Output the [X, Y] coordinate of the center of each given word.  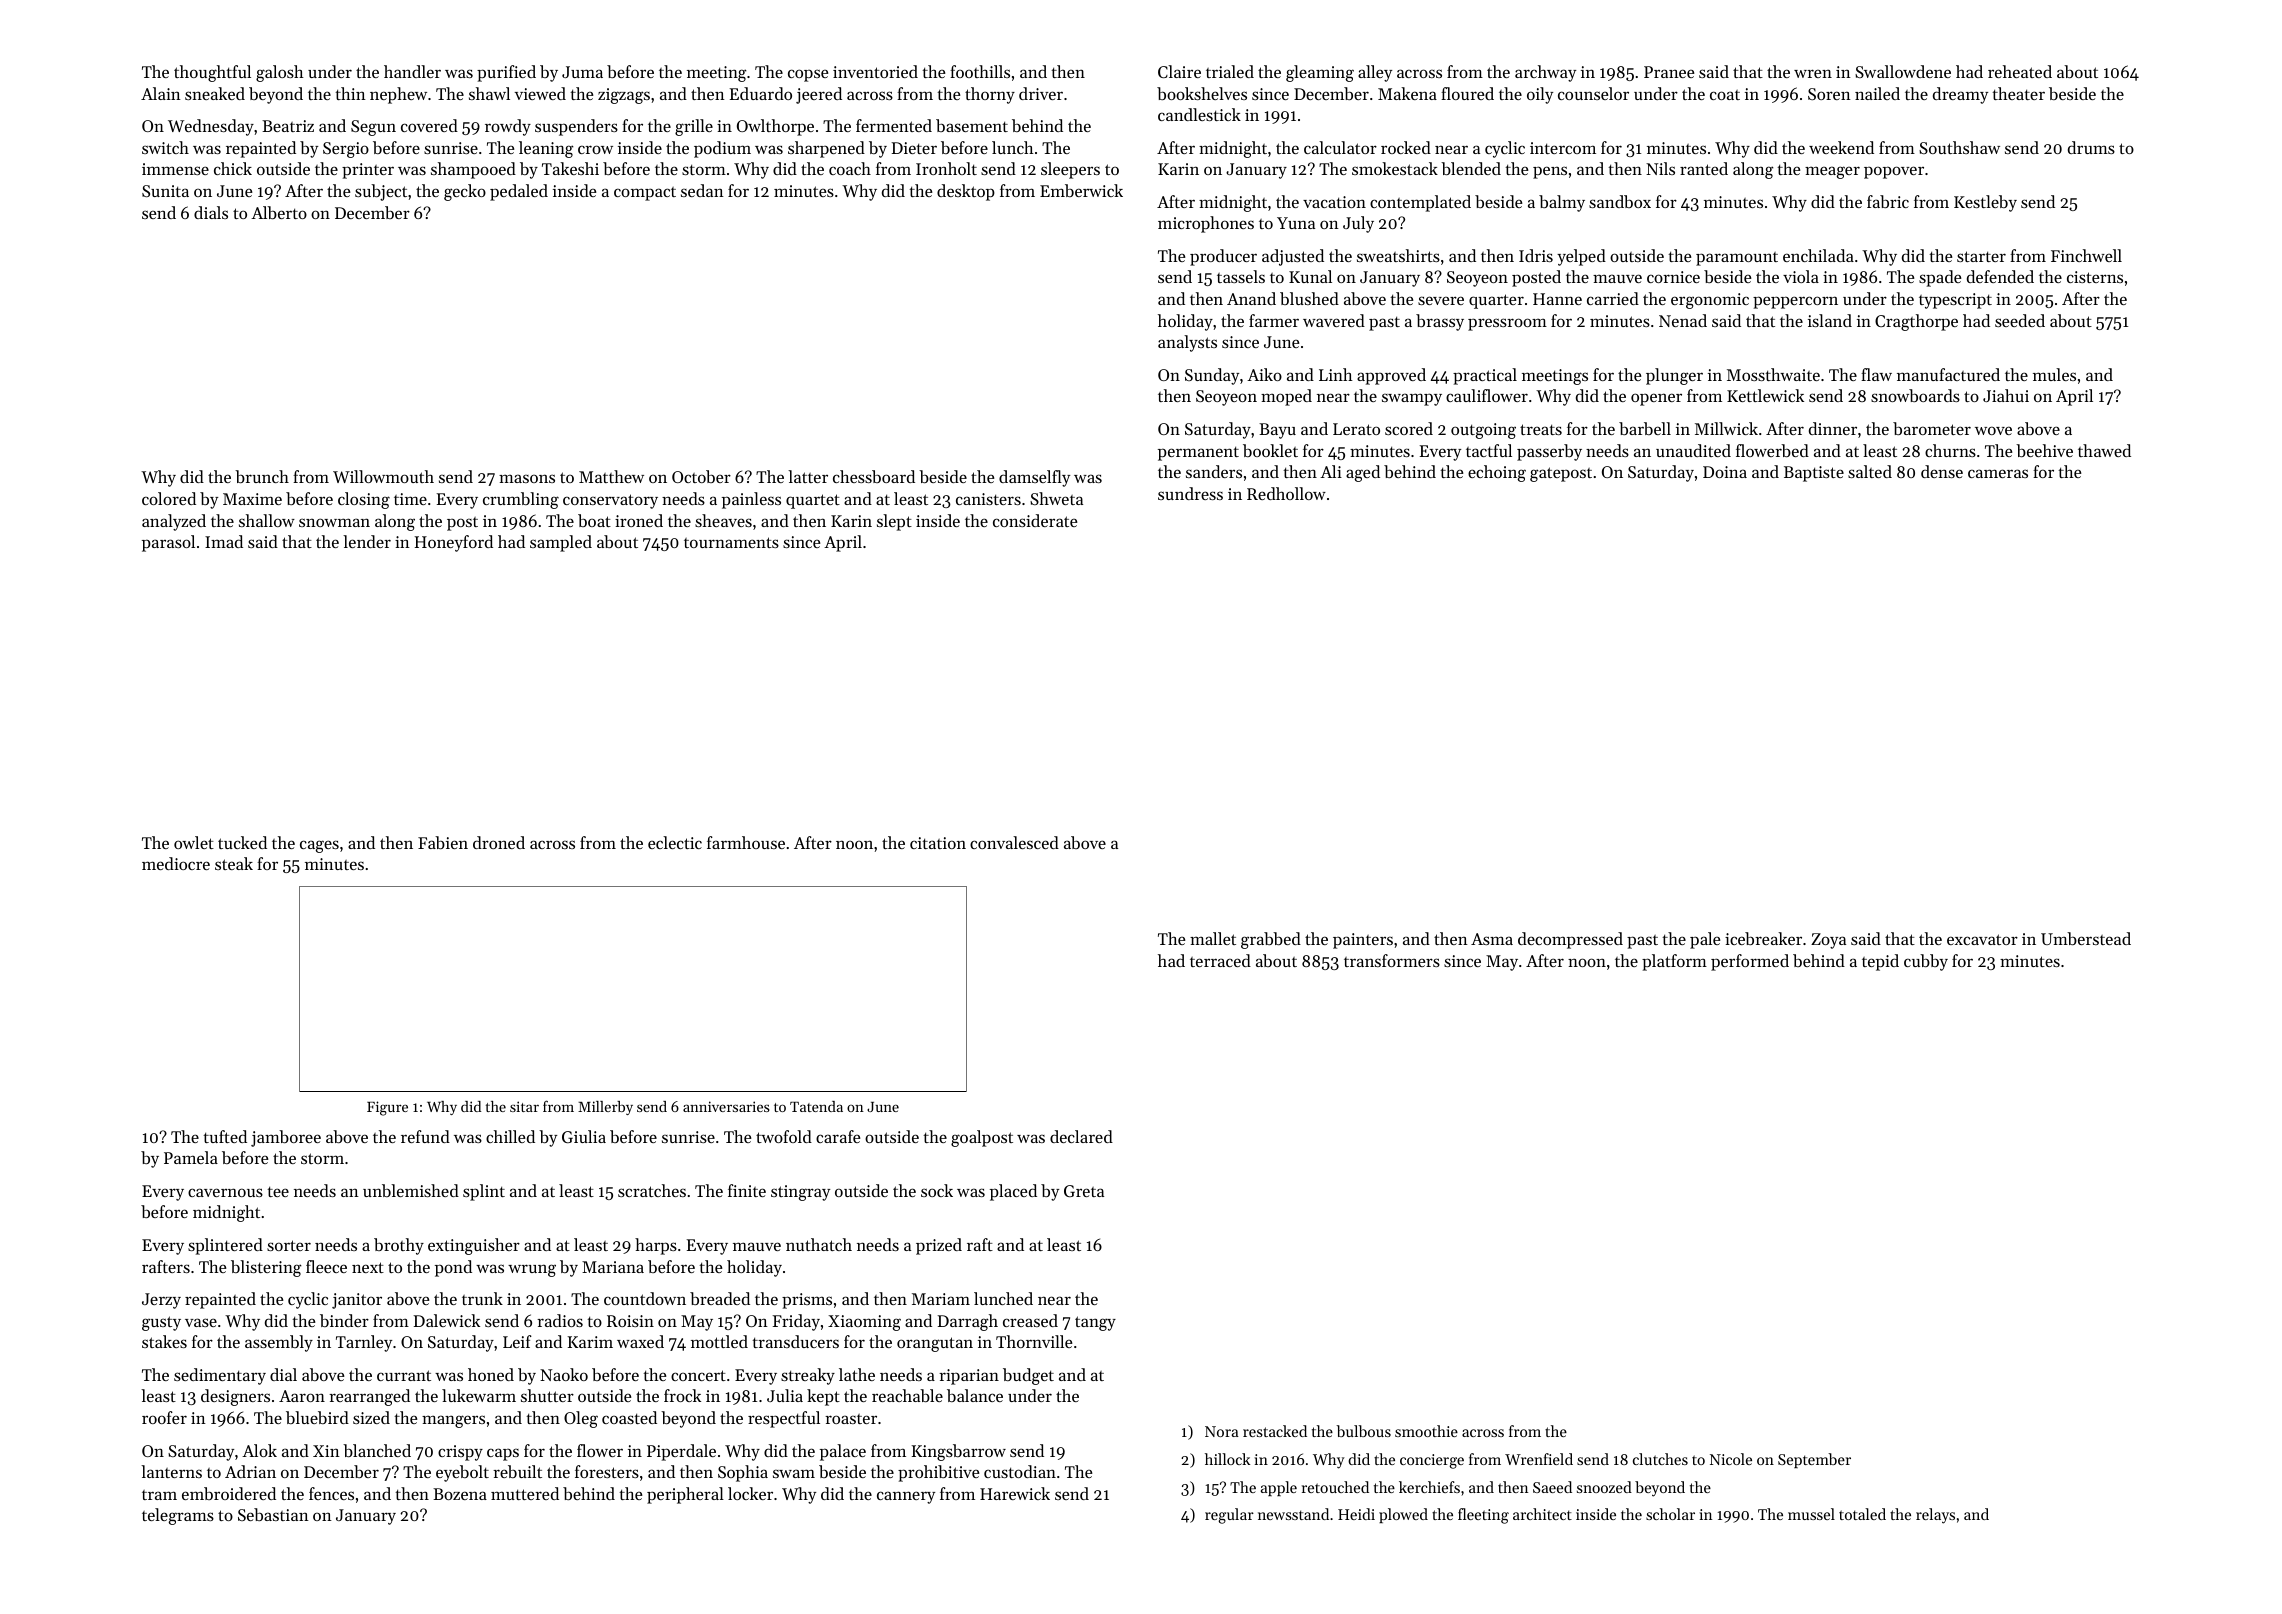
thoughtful [212, 73]
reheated [2020, 71]
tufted [225, 1136]
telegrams [178, 1516]
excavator [1982, 939]
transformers [1392, 960]
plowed [1403, 1515]
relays [1935, 1516]
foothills [980, 71]
